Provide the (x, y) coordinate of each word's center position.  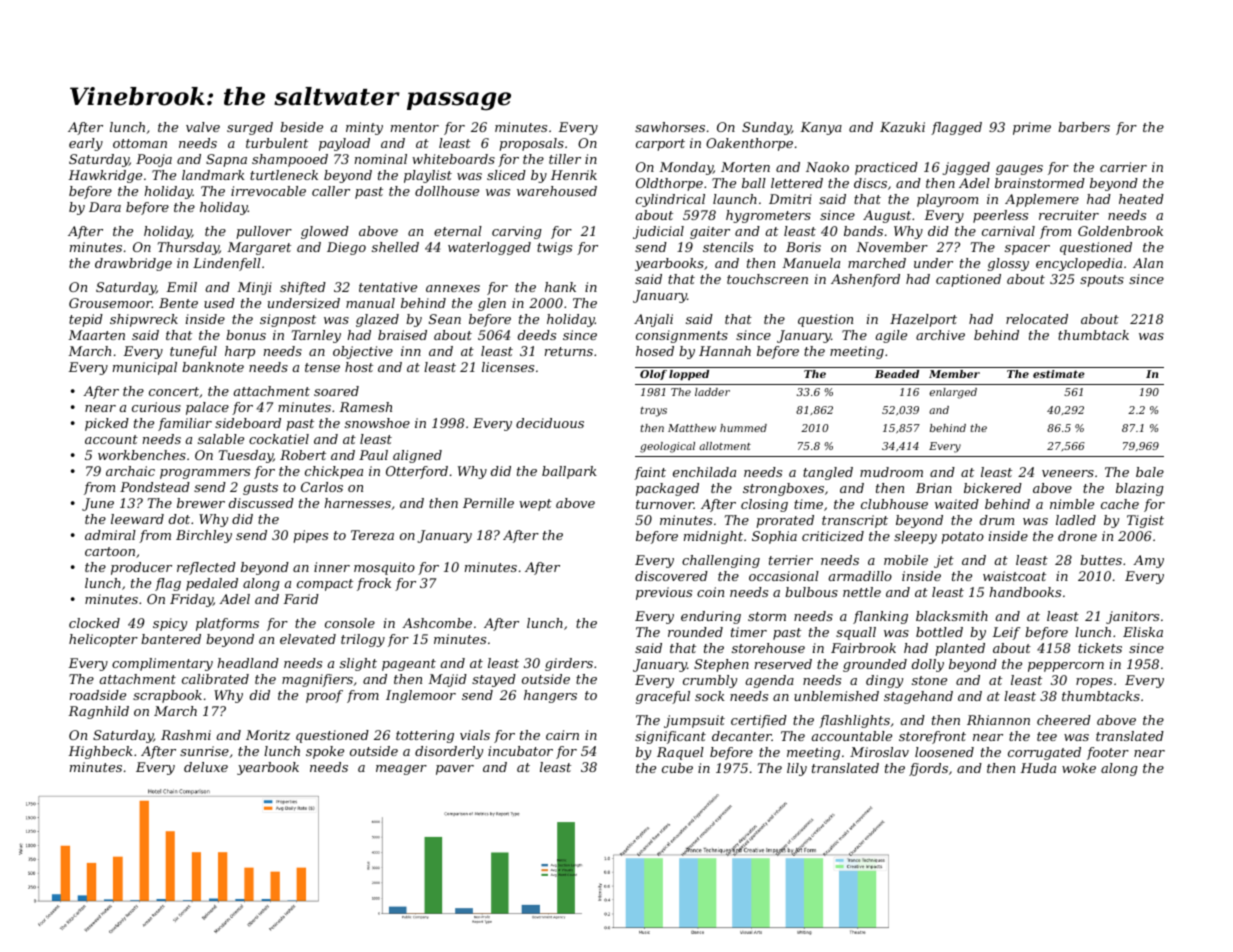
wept (535, 505)
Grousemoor (110, 303)
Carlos (322, 487)
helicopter (103, 640)
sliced (506, 175)
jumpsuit (694, 721)
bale (1150, 472)
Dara (105, 207)
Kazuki (902, 127)
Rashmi (186, 735)
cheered (1064, 720)
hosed (655, 351)
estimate (1059, 374)
